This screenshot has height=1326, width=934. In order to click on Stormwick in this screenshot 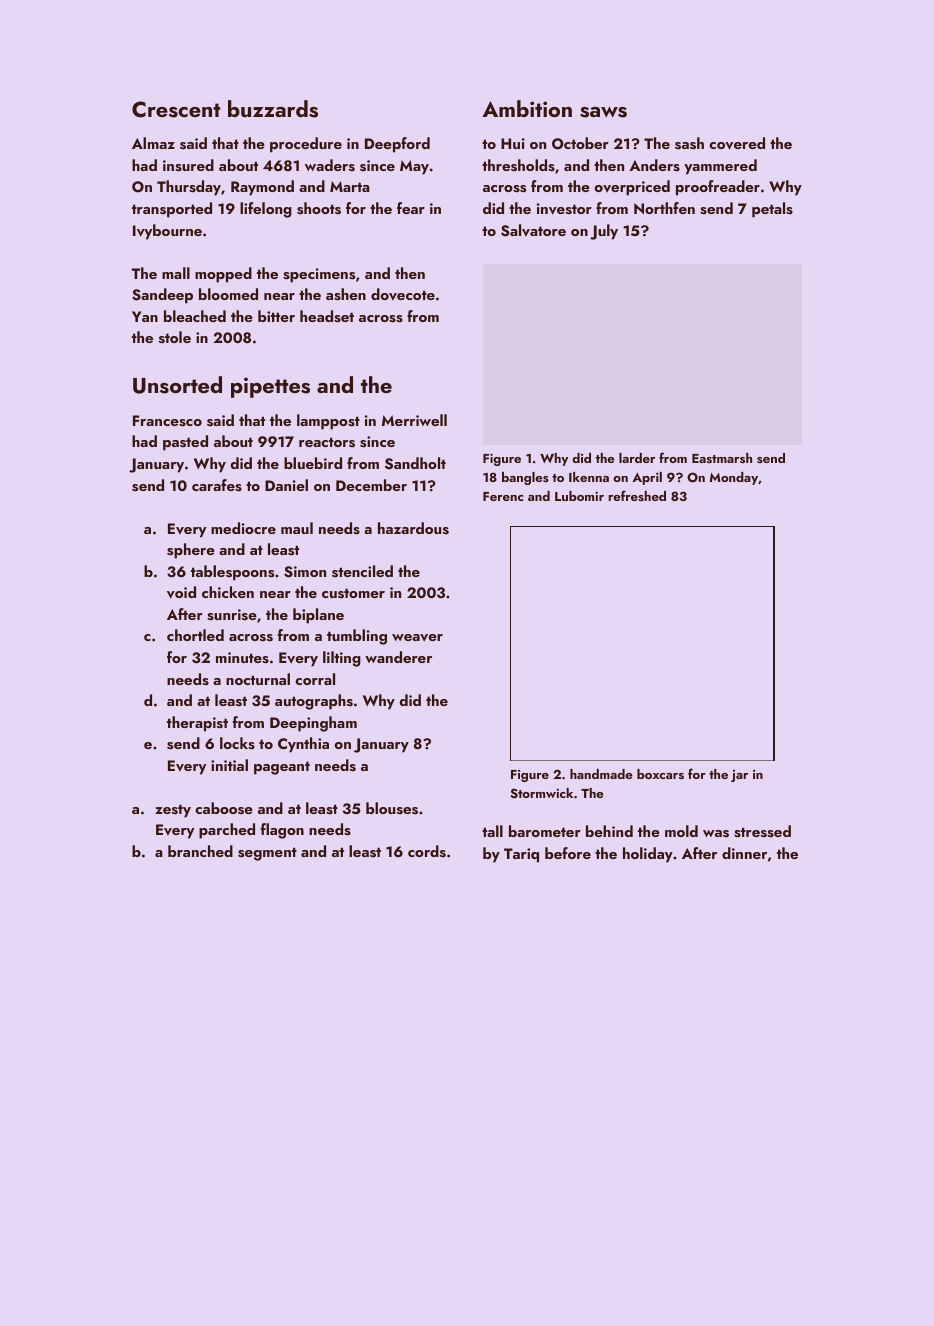, I will do `click(542, 793)`.
